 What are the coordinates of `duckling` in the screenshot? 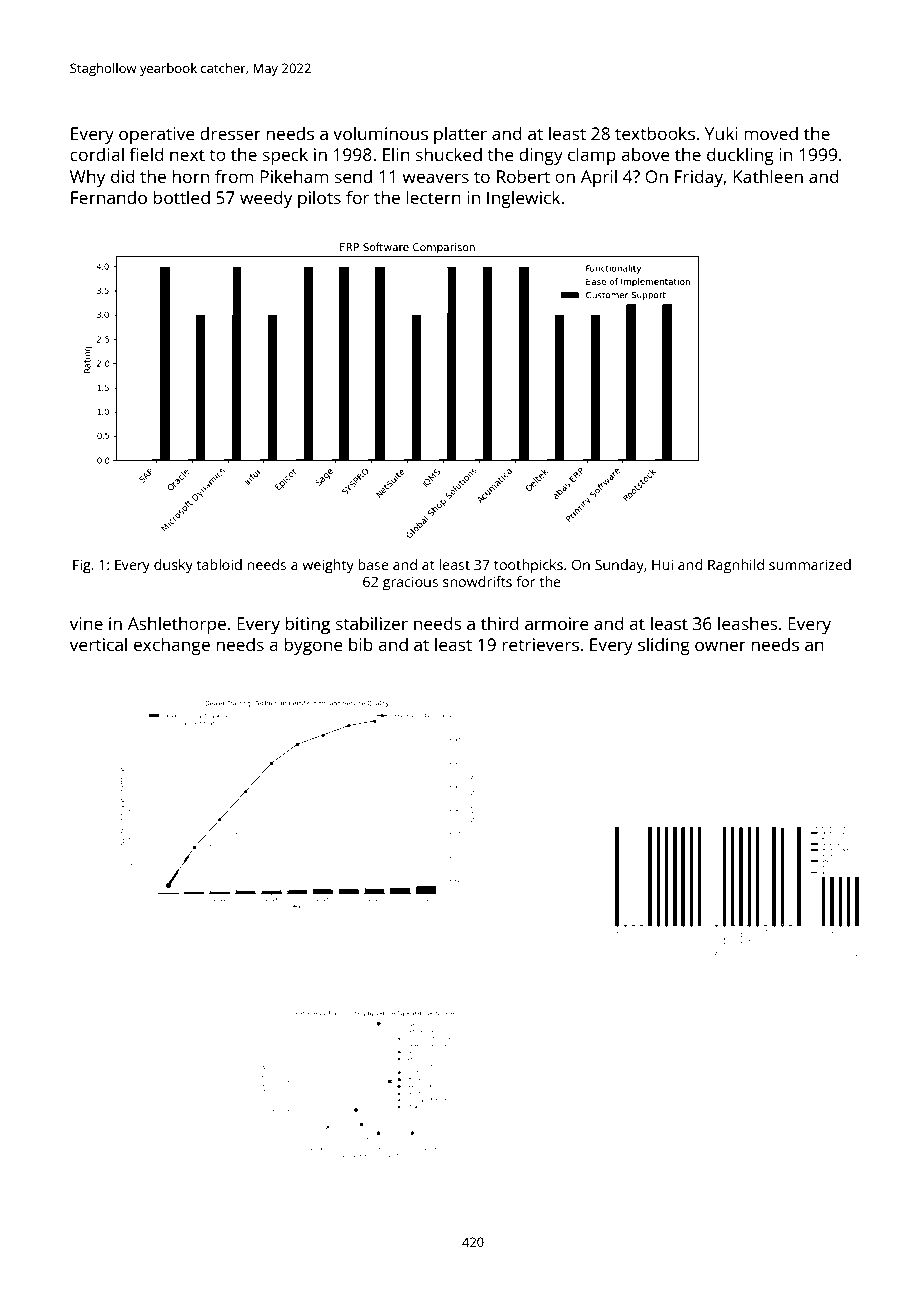 It's located at (740, 156).
